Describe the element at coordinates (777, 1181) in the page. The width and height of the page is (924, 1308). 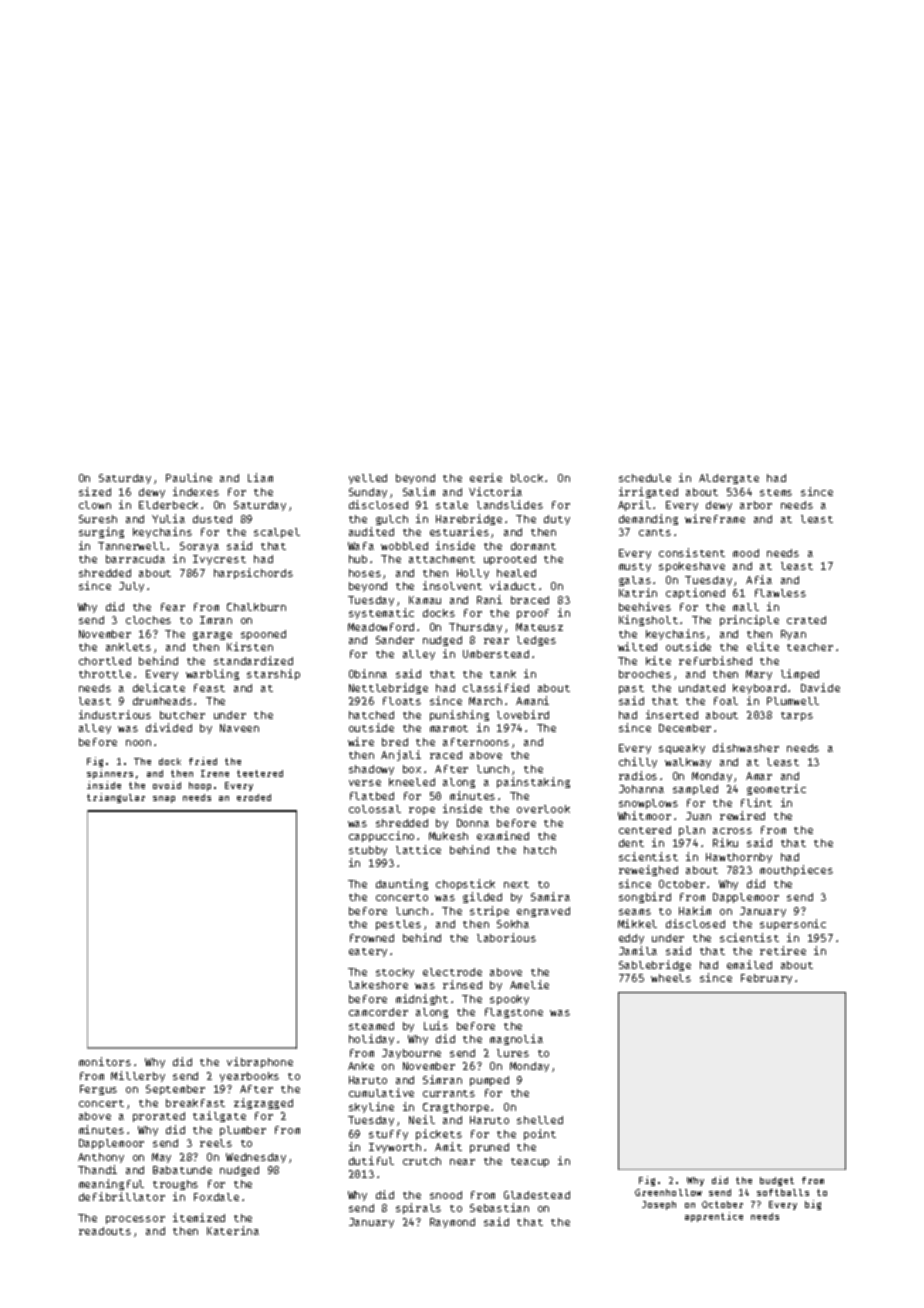
I see `budget` at that location.
